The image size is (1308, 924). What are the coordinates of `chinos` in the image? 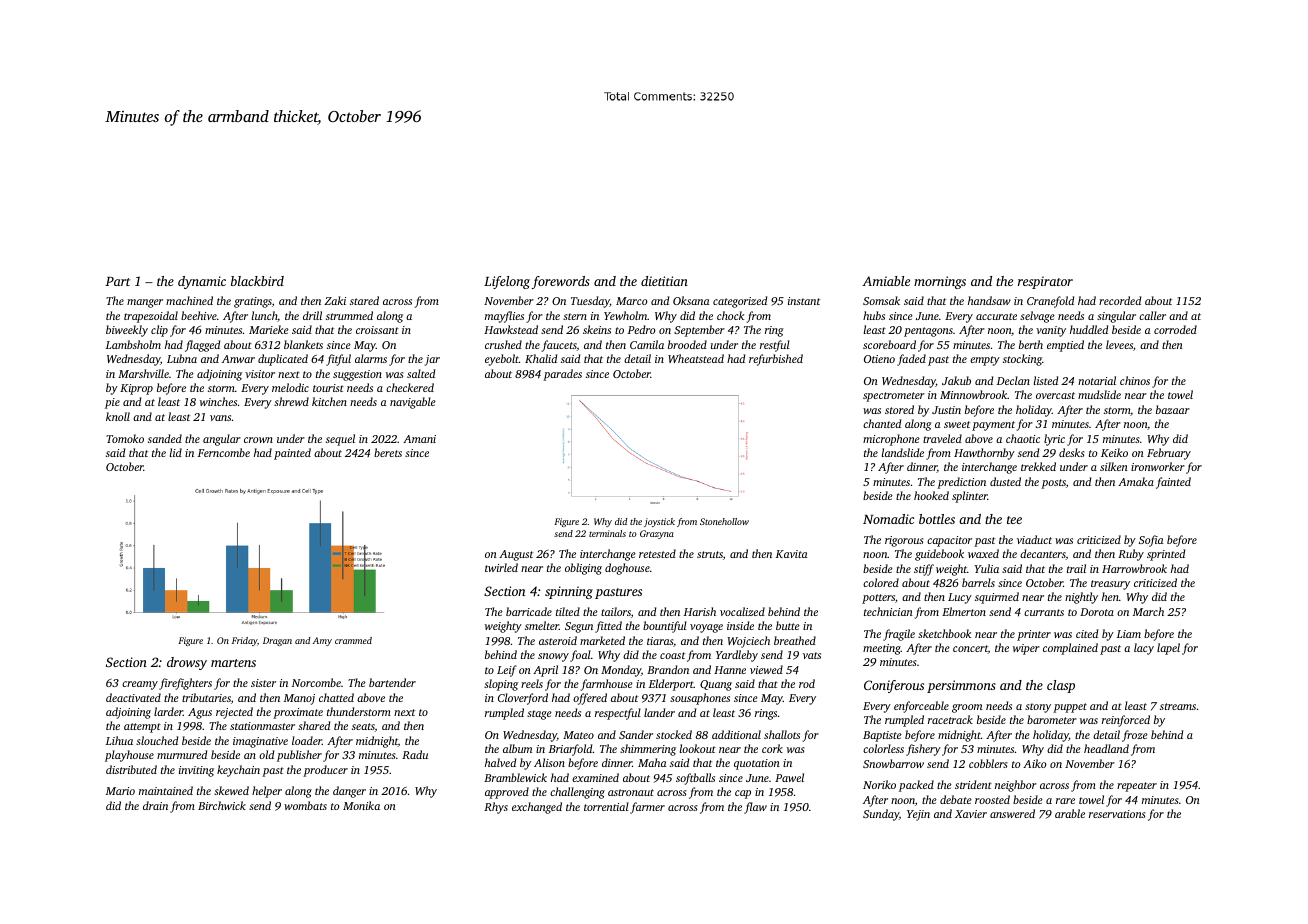 It's located at (1135, 380).
